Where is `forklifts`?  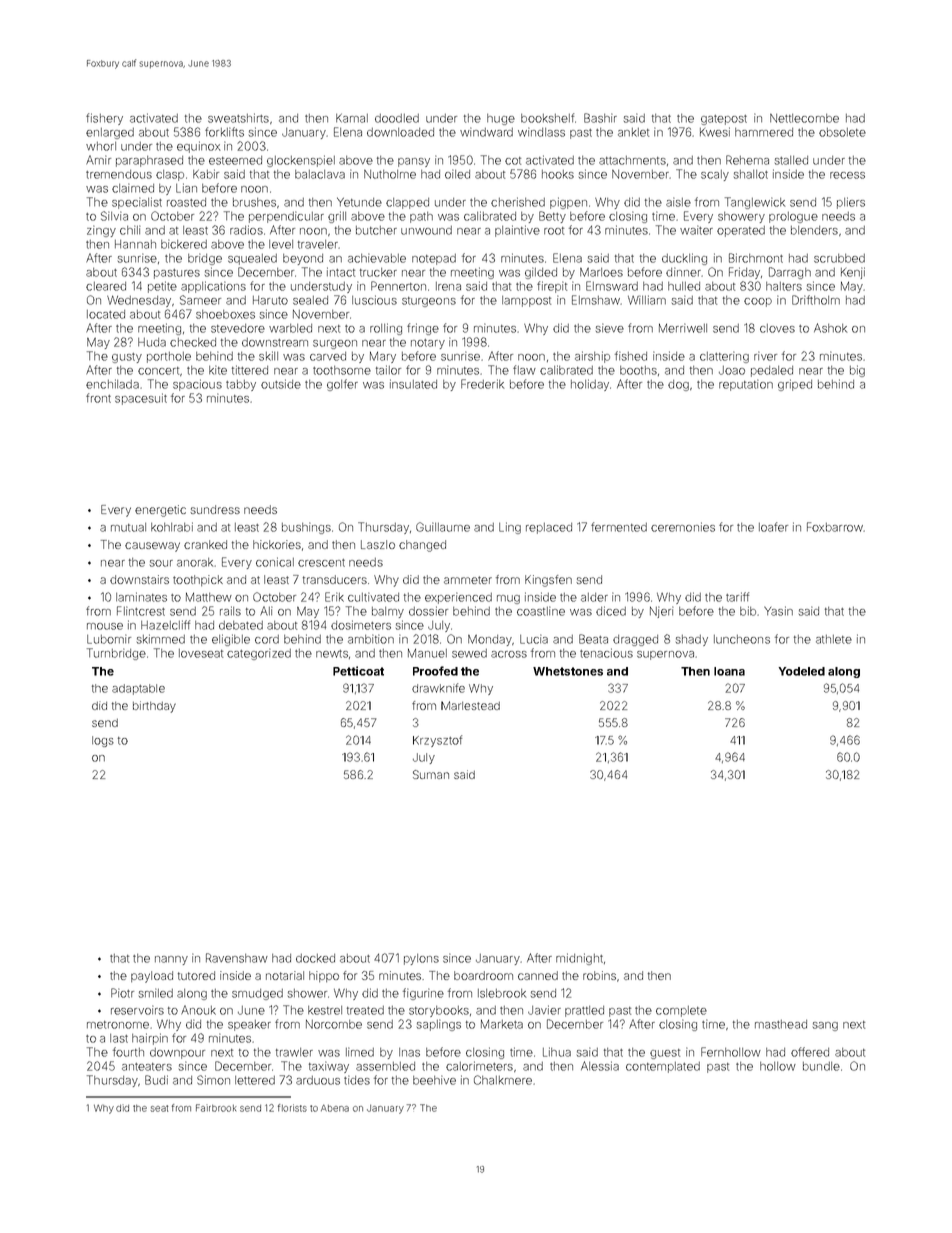
forklifts is located at coordinates (224, 132).
